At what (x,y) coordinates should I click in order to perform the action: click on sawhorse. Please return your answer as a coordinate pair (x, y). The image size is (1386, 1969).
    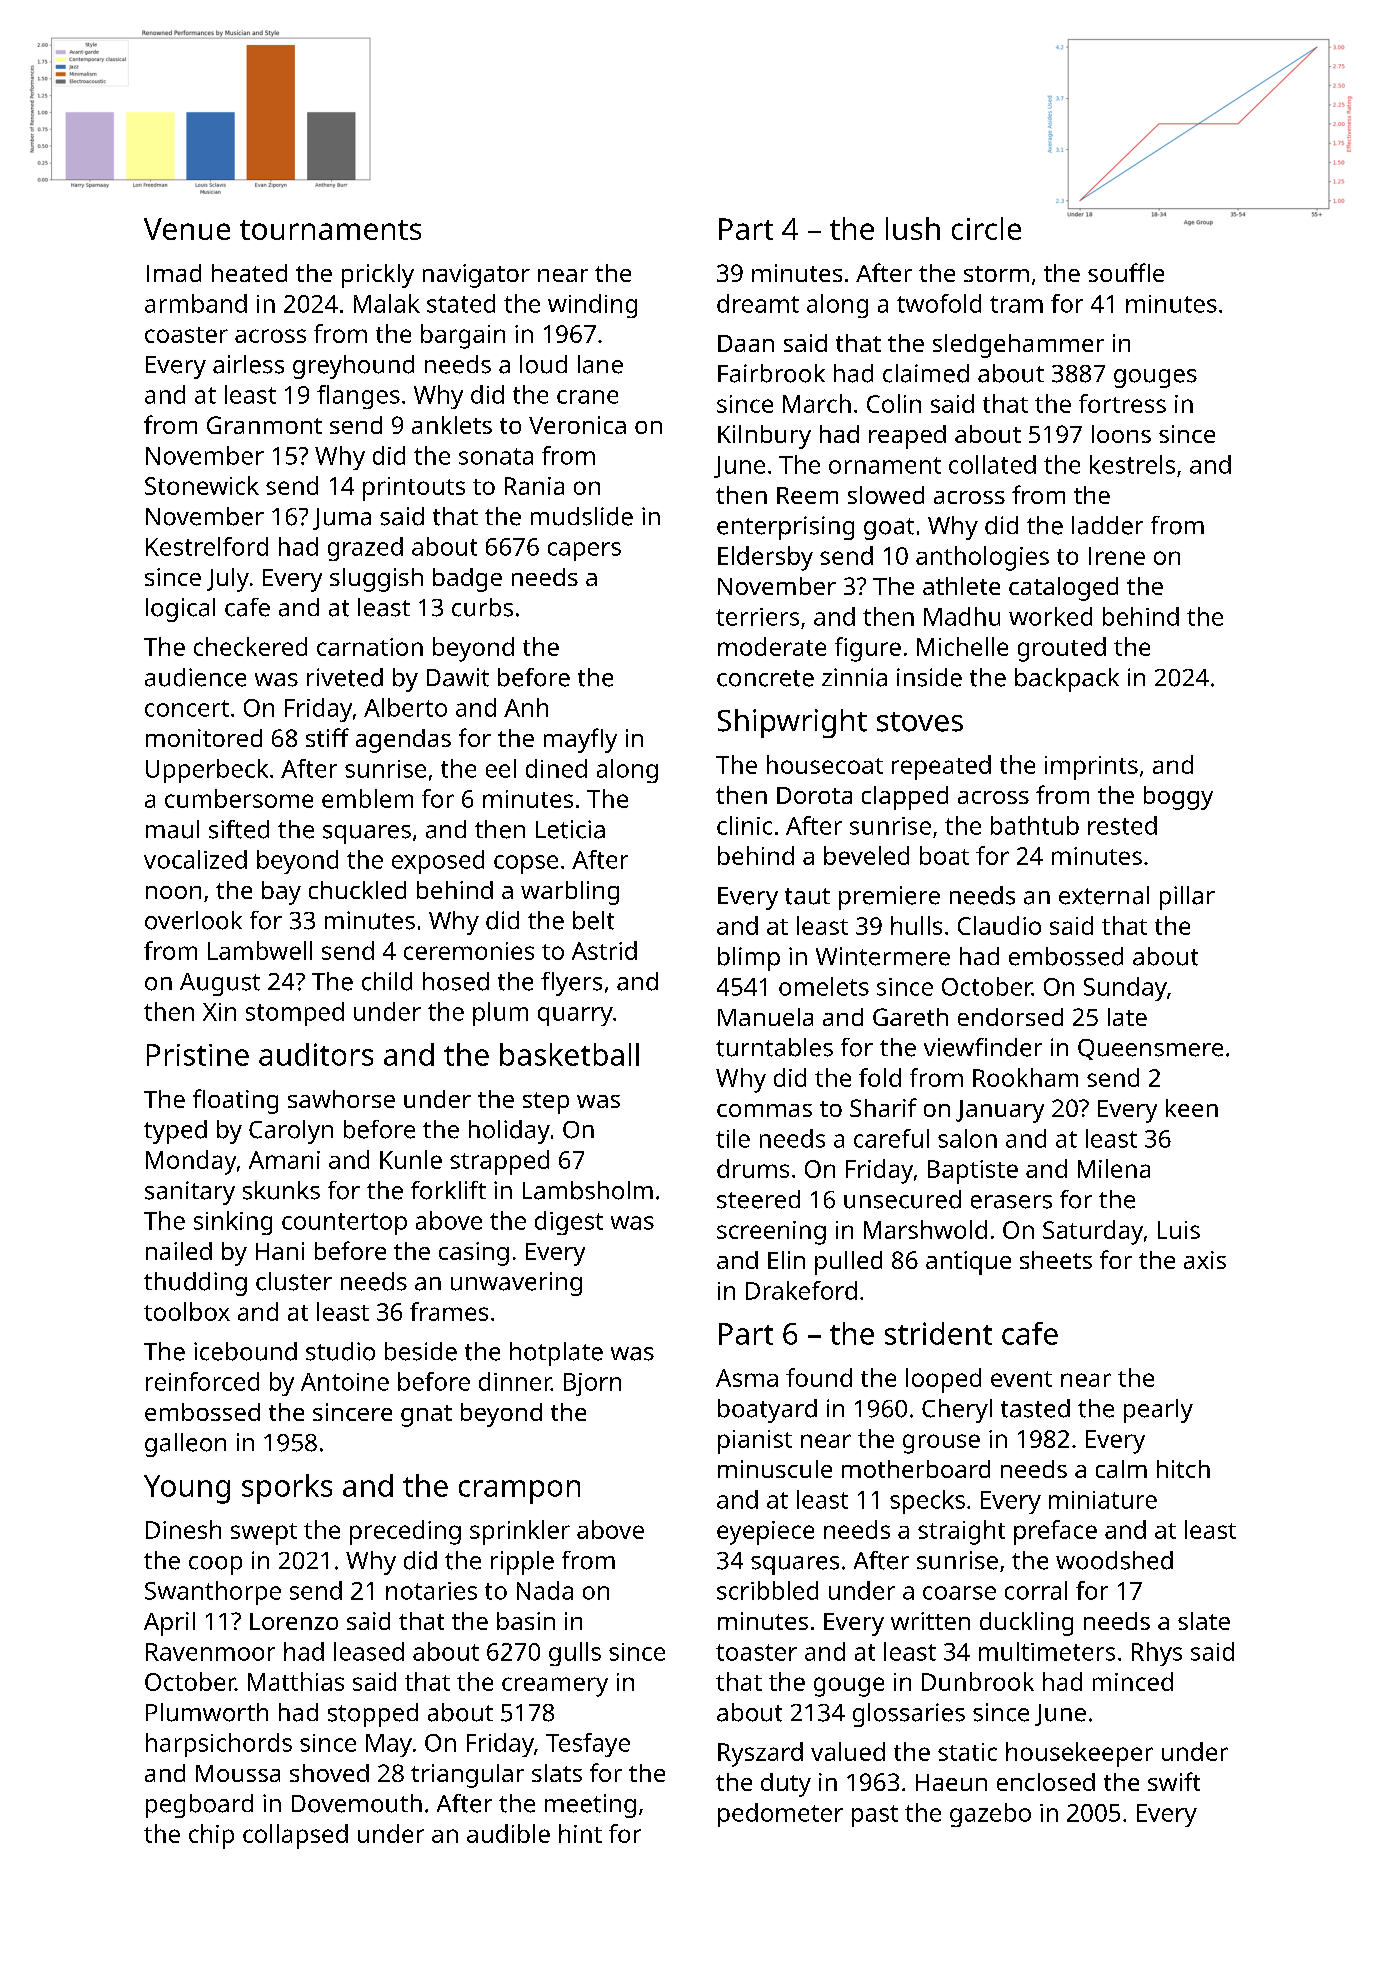
    Looking at the image, I should click on (341, 1099).
